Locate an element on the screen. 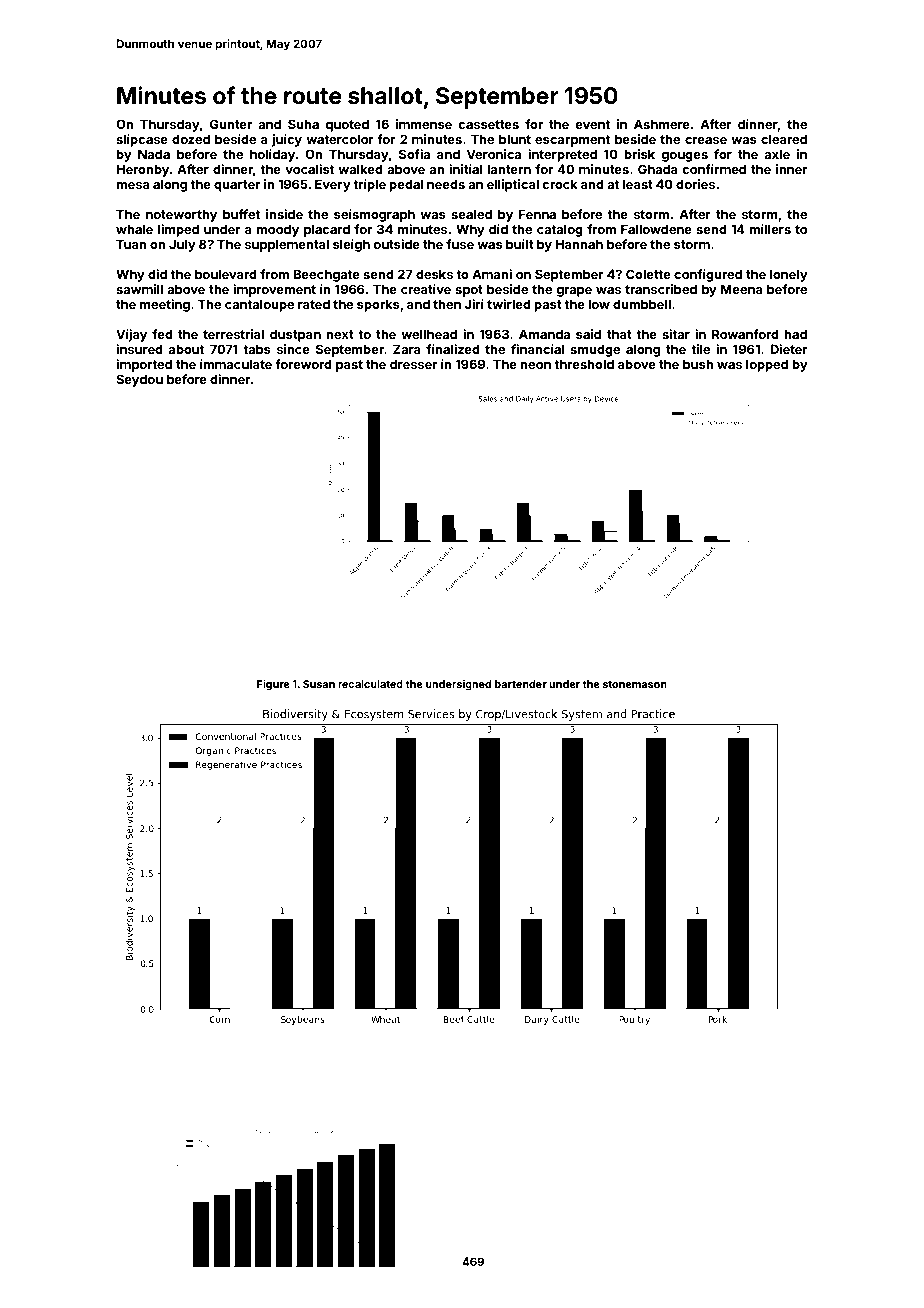  Amani is located at coordinates (492, 274).
